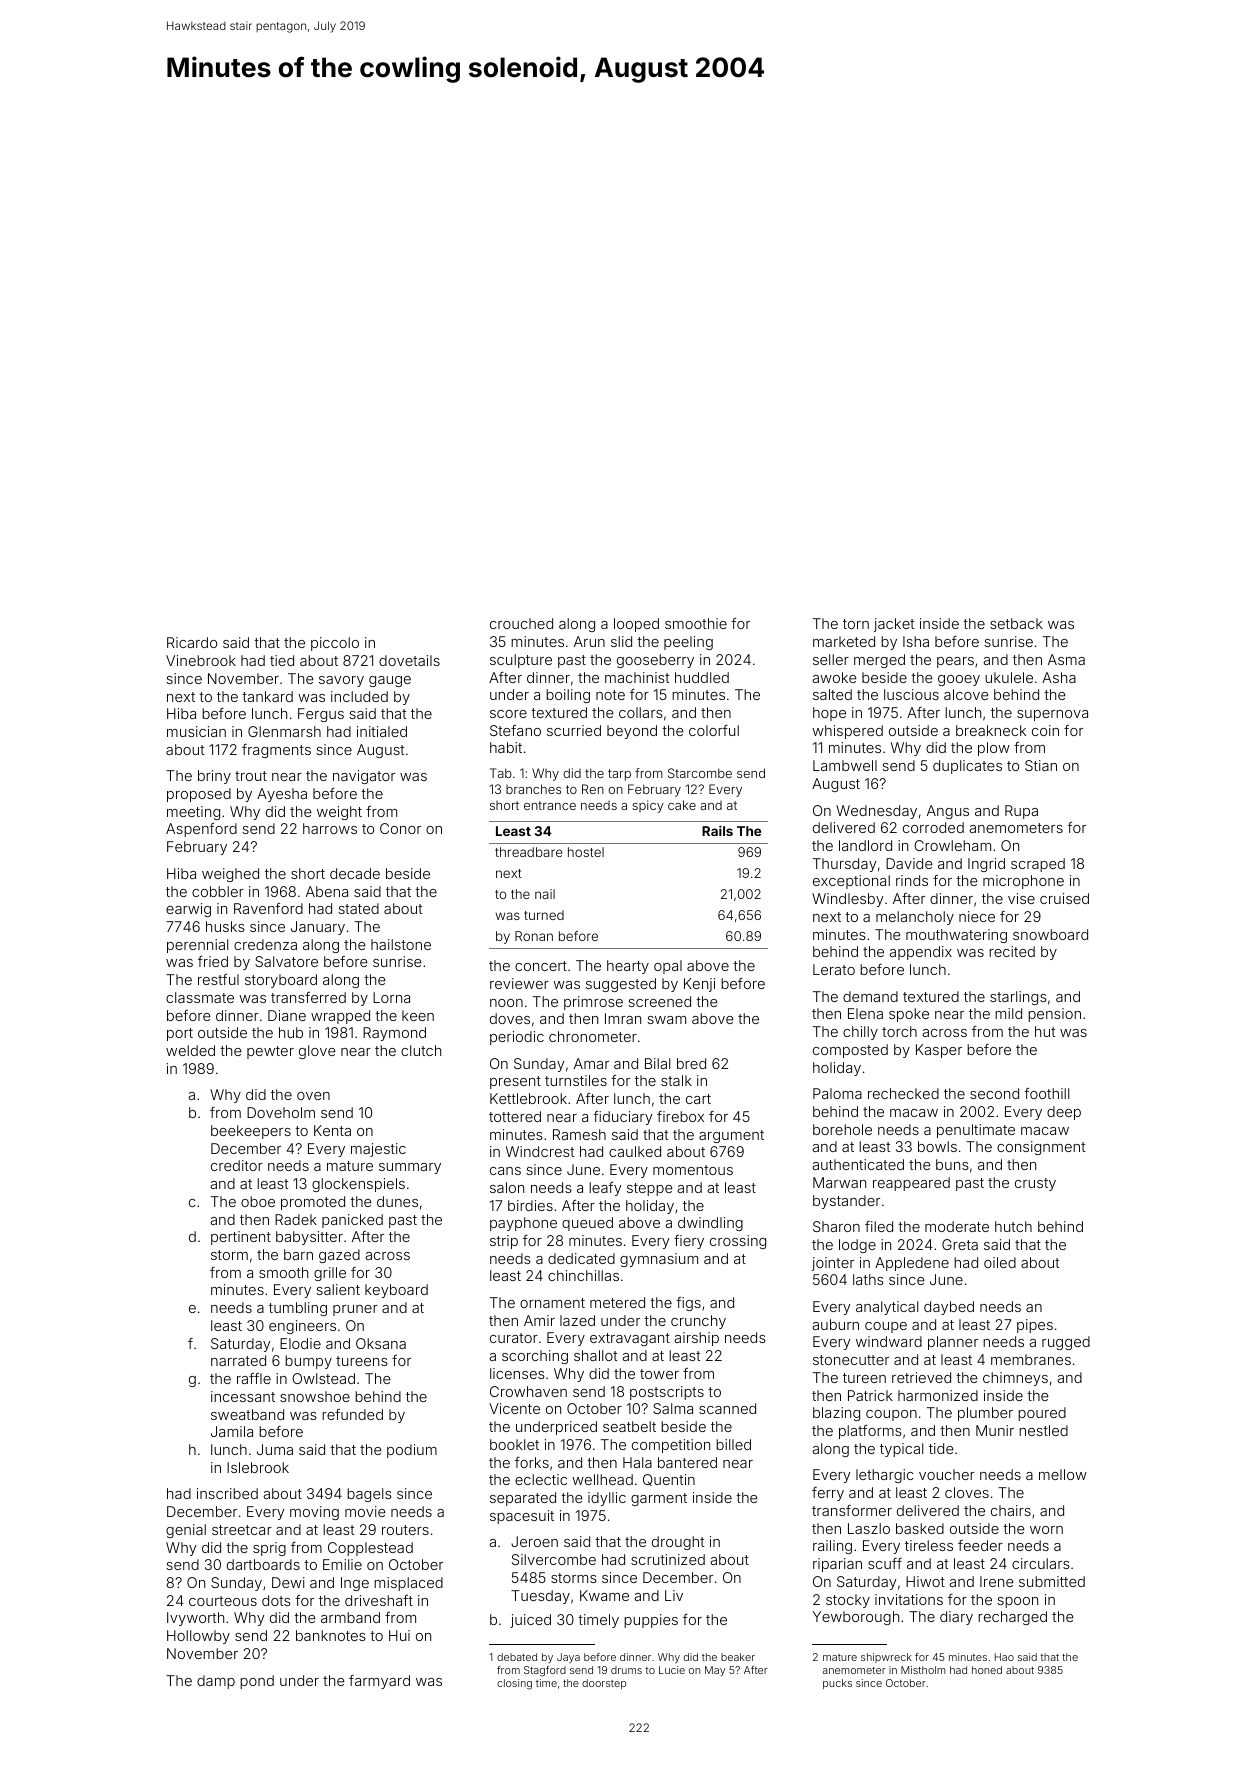 Image resolution: width=1257 pixels, height=1777 pixels. What do you see at coordinates (903, 1093) in the screenshot?
I see `rechecked` at bounding box center [903, 1093].
